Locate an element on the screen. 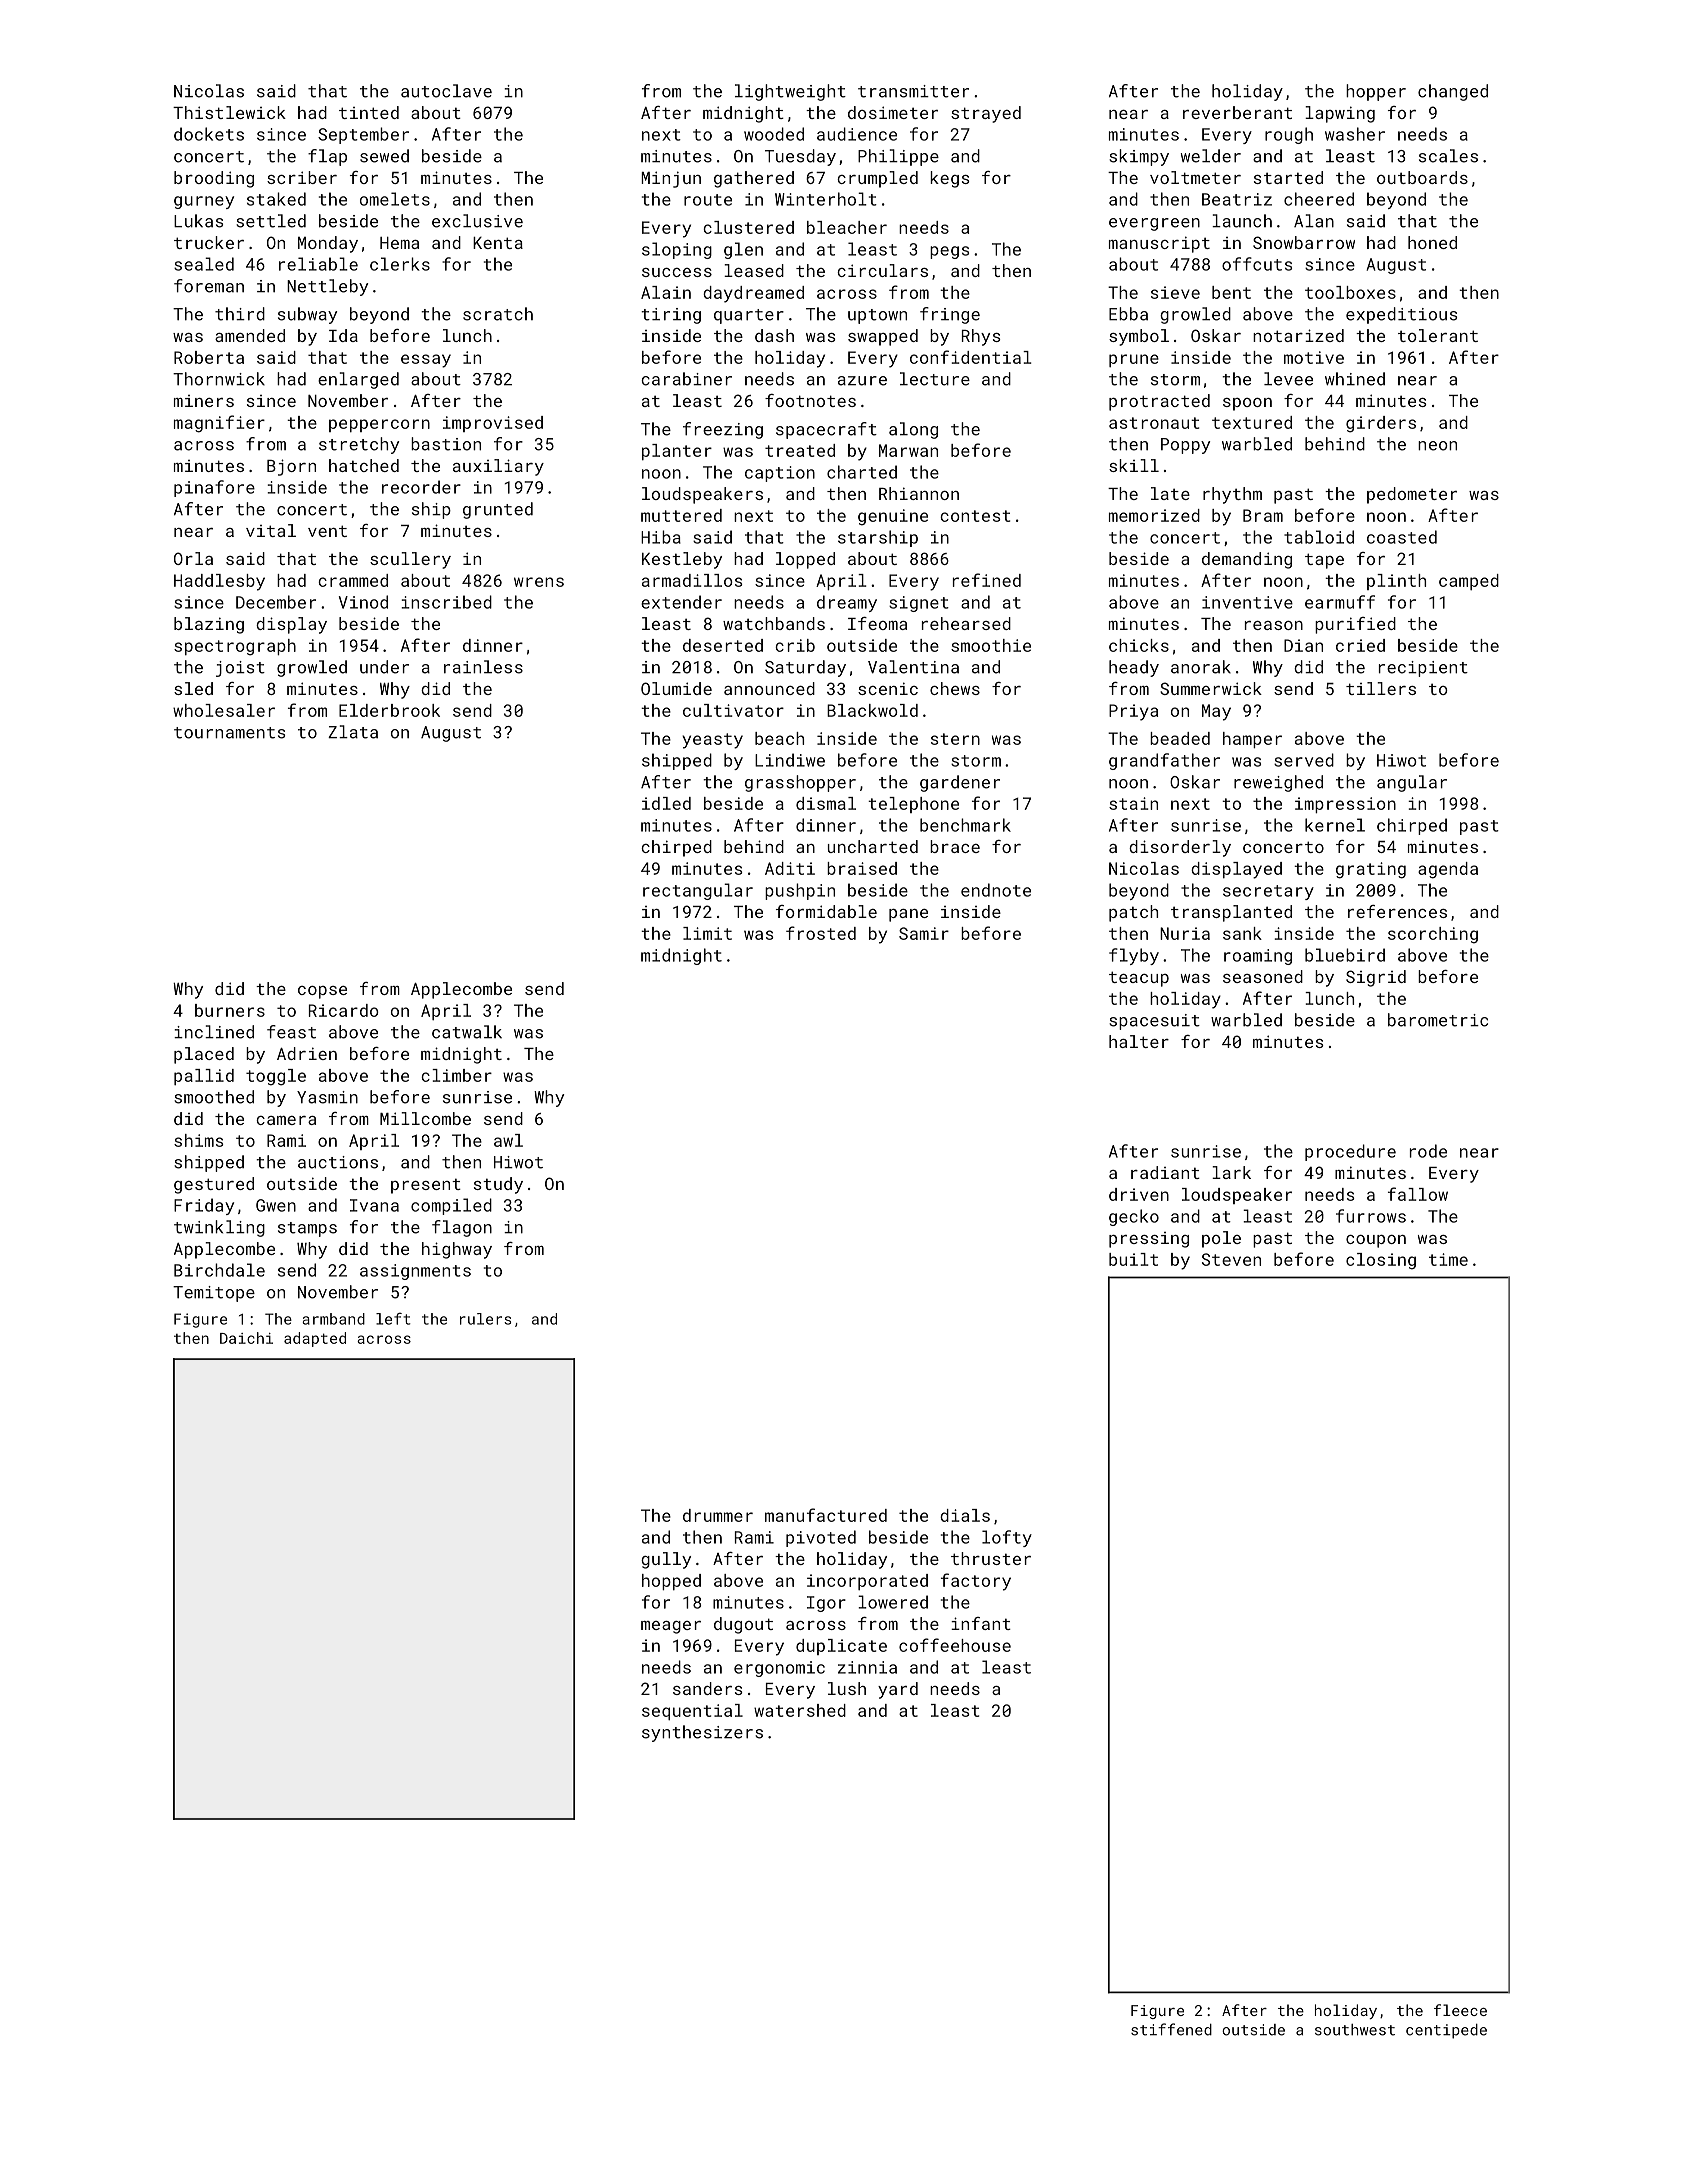 The image size is (1683, 2178). drummer is located at coordinates (718, 1515).
